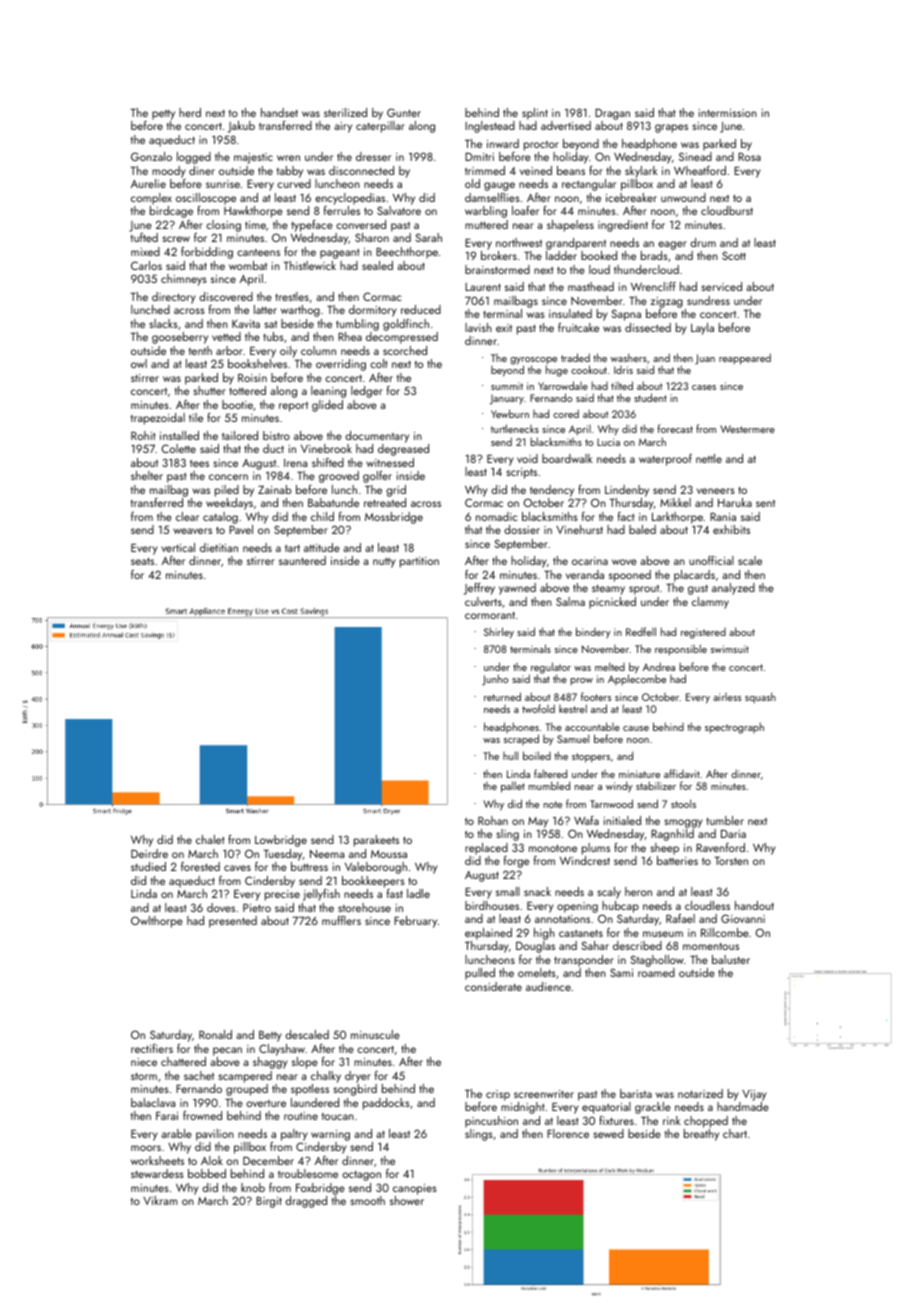 The image size is (908, 1316). What do you see at coordinates (745, 359) in the screenshot?
I see `reappeared` at bounding box center [745, 359].
